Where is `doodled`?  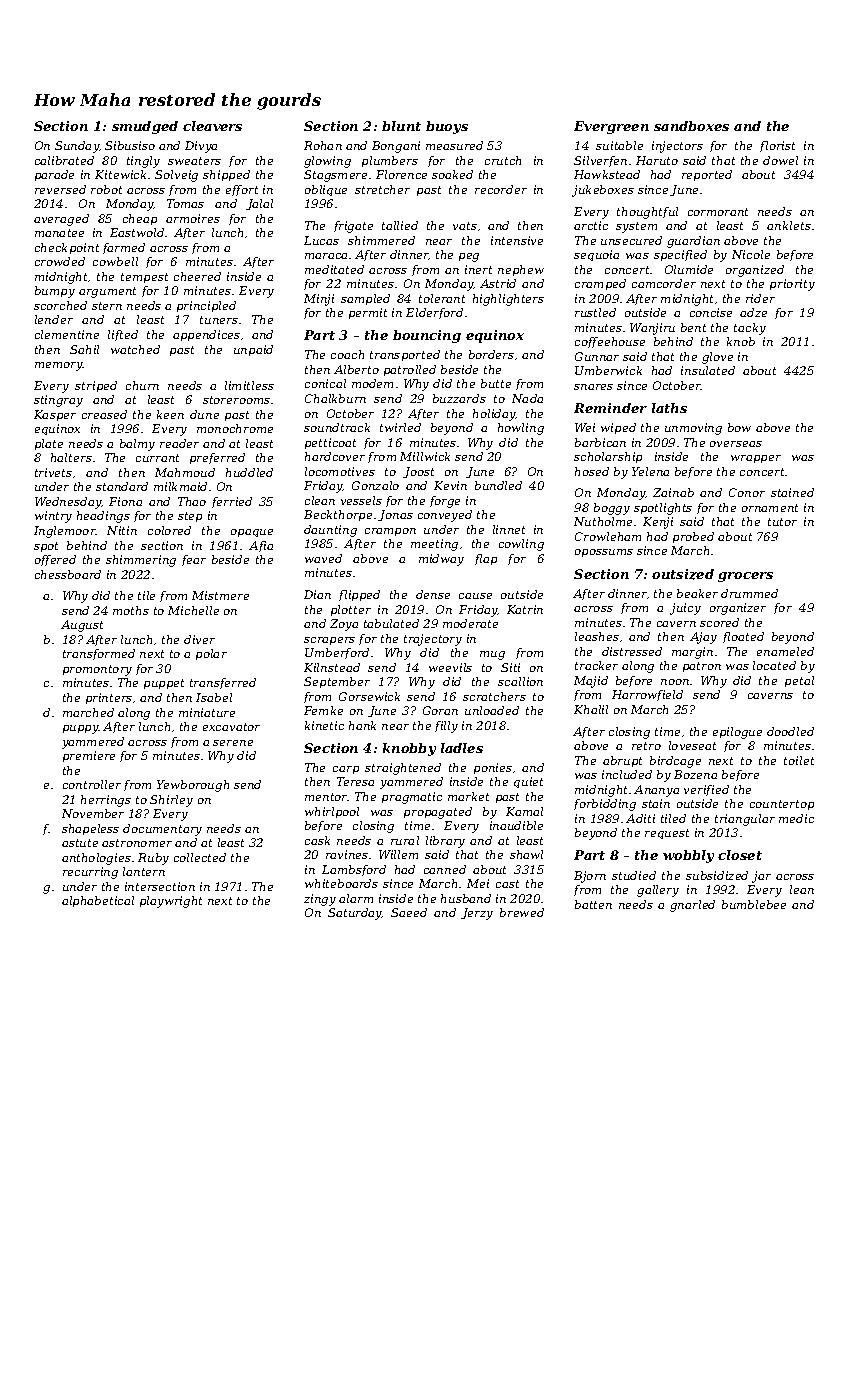
doodled is located at coordinates (790, 731).
